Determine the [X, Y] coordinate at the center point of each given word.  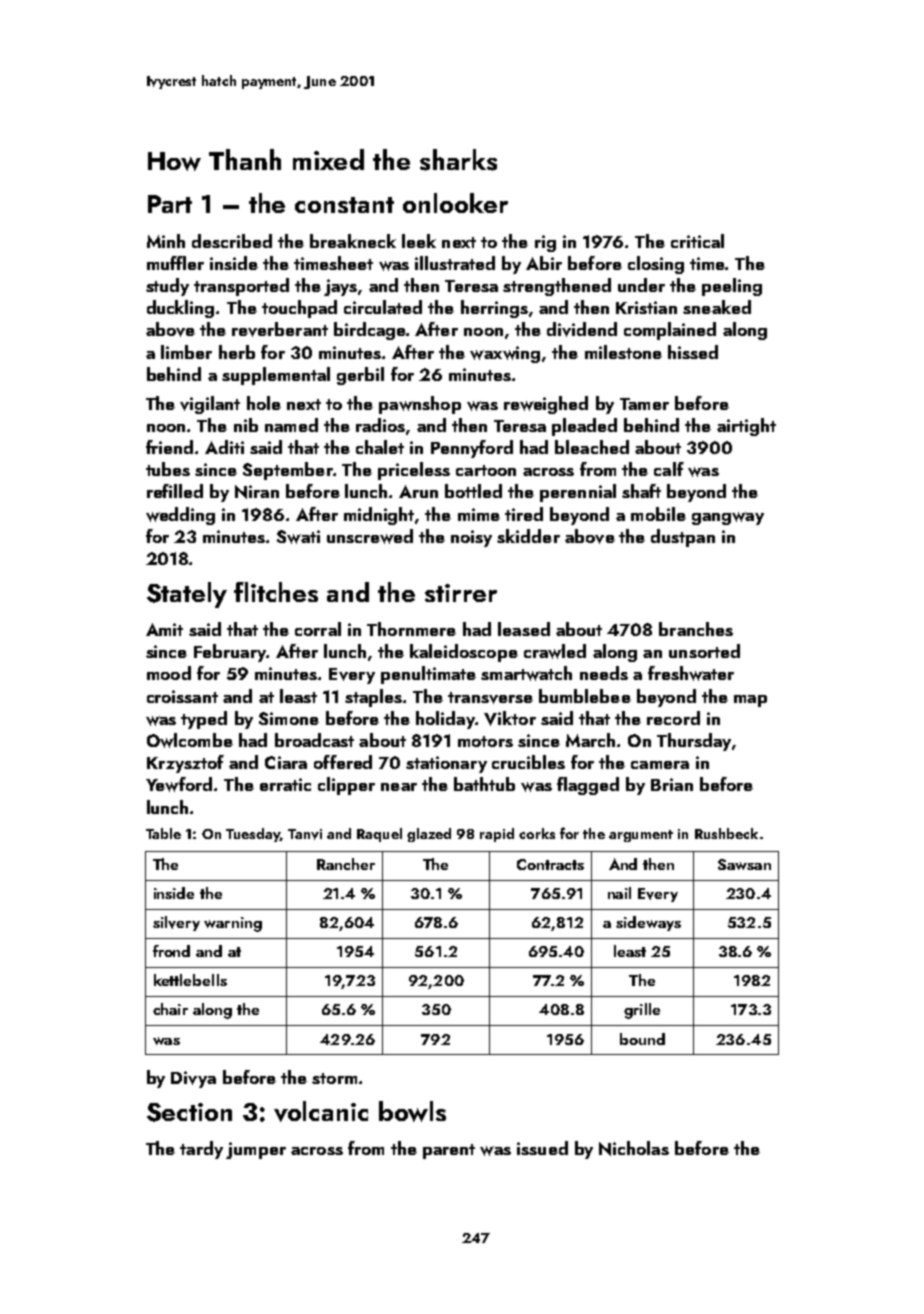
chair [170, 1009]
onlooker [455, 203]
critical [697, 241]
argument [641, 836]
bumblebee [585, 696]
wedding [180, 516]
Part [170, 204]
